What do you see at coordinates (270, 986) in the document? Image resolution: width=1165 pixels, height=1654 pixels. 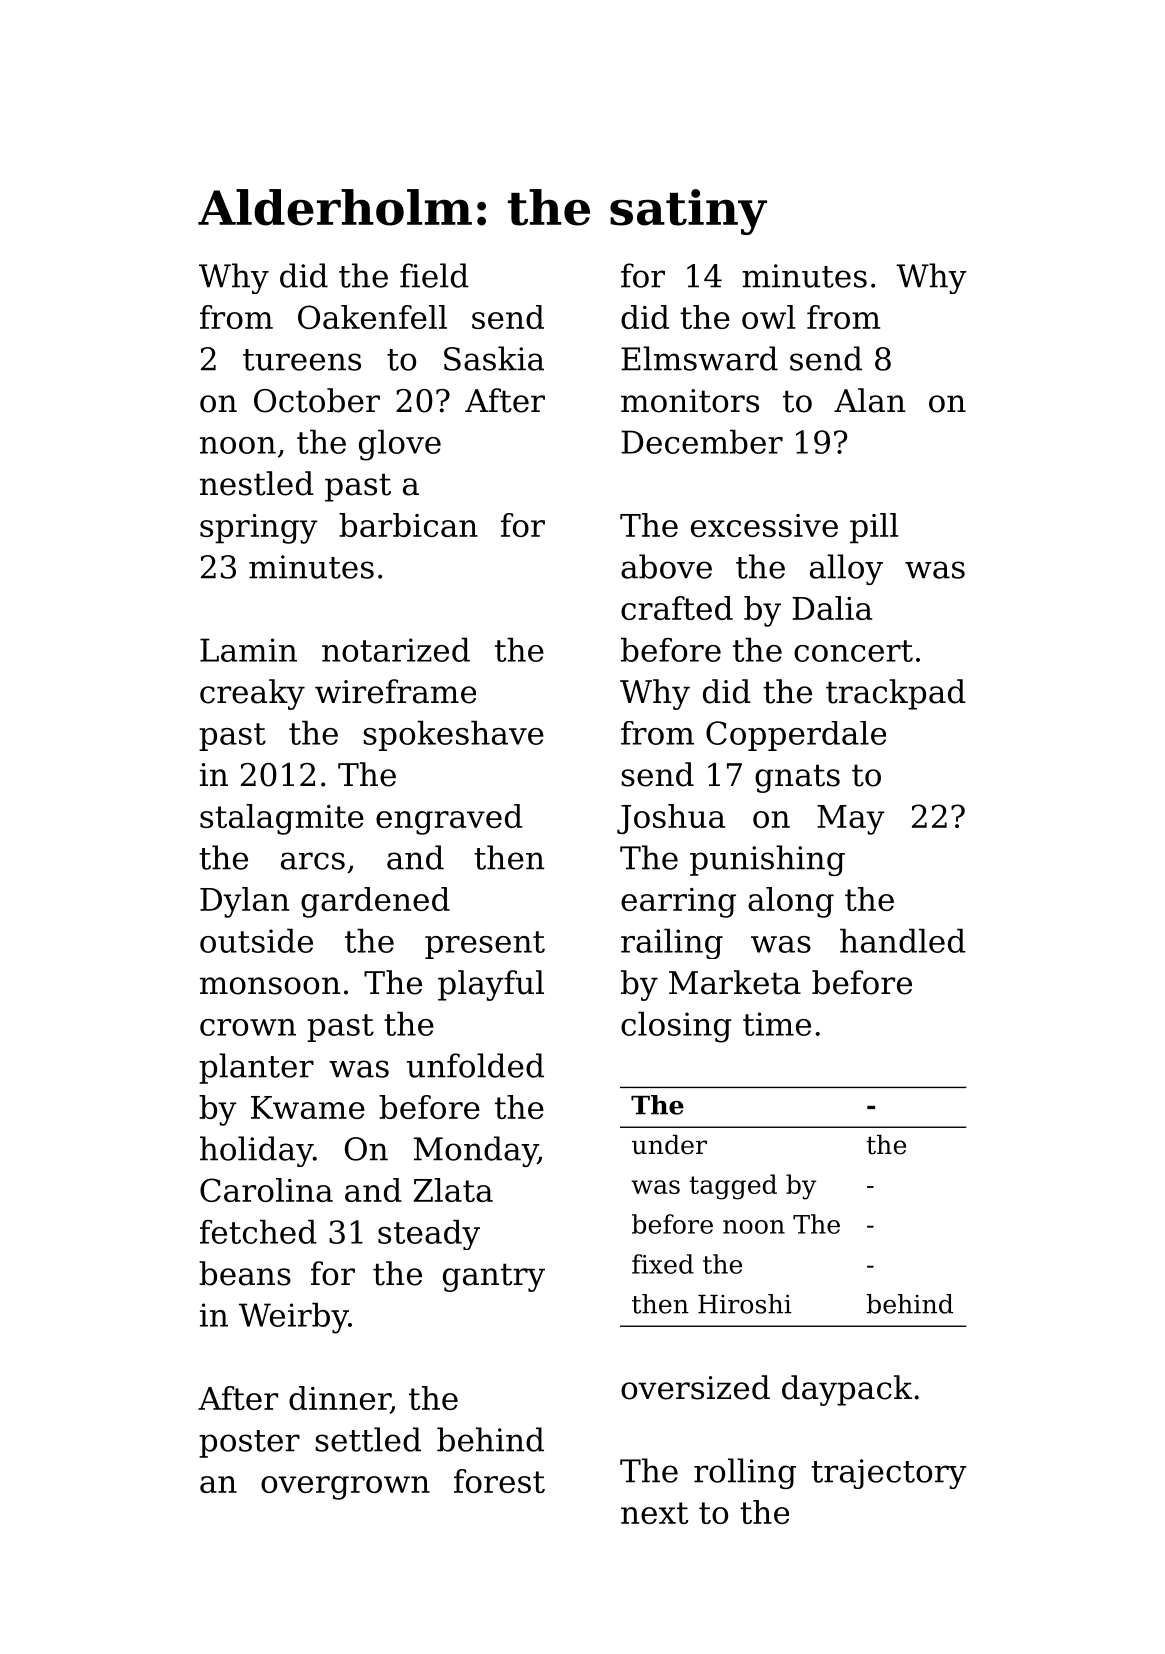 I see `monsoon` at bounding box center [270, 986].
